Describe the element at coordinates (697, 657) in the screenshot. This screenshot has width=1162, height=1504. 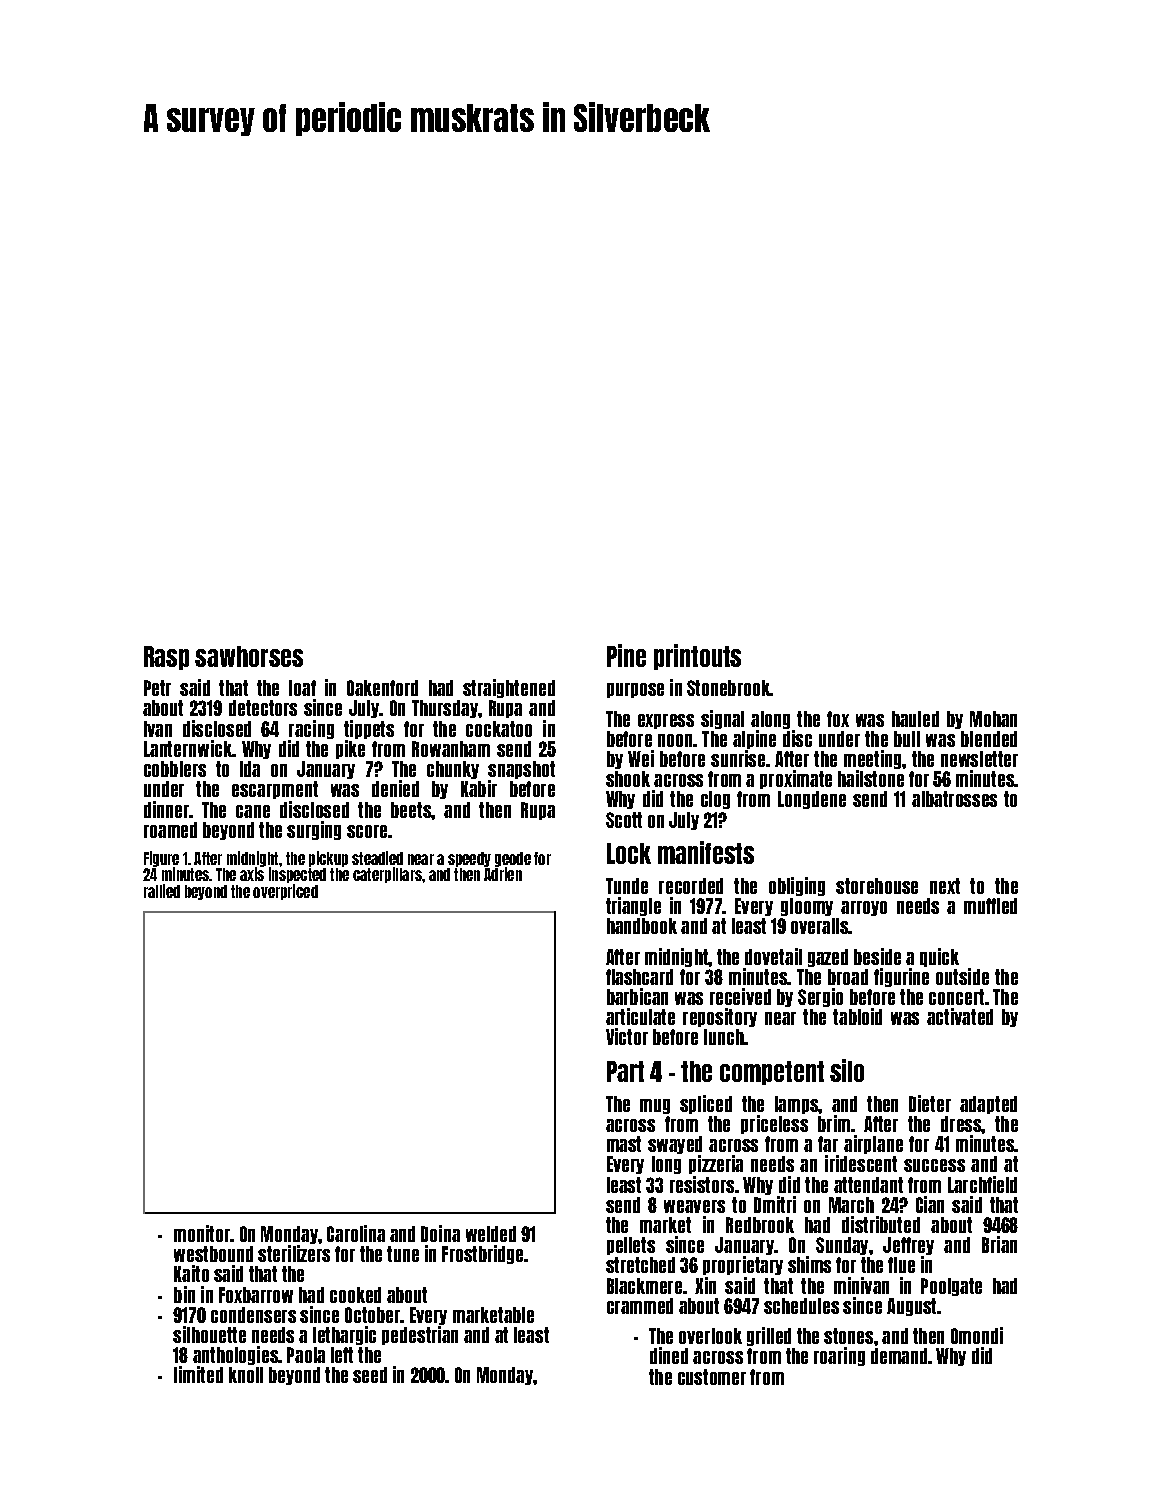
I see `printouts` at that location.
